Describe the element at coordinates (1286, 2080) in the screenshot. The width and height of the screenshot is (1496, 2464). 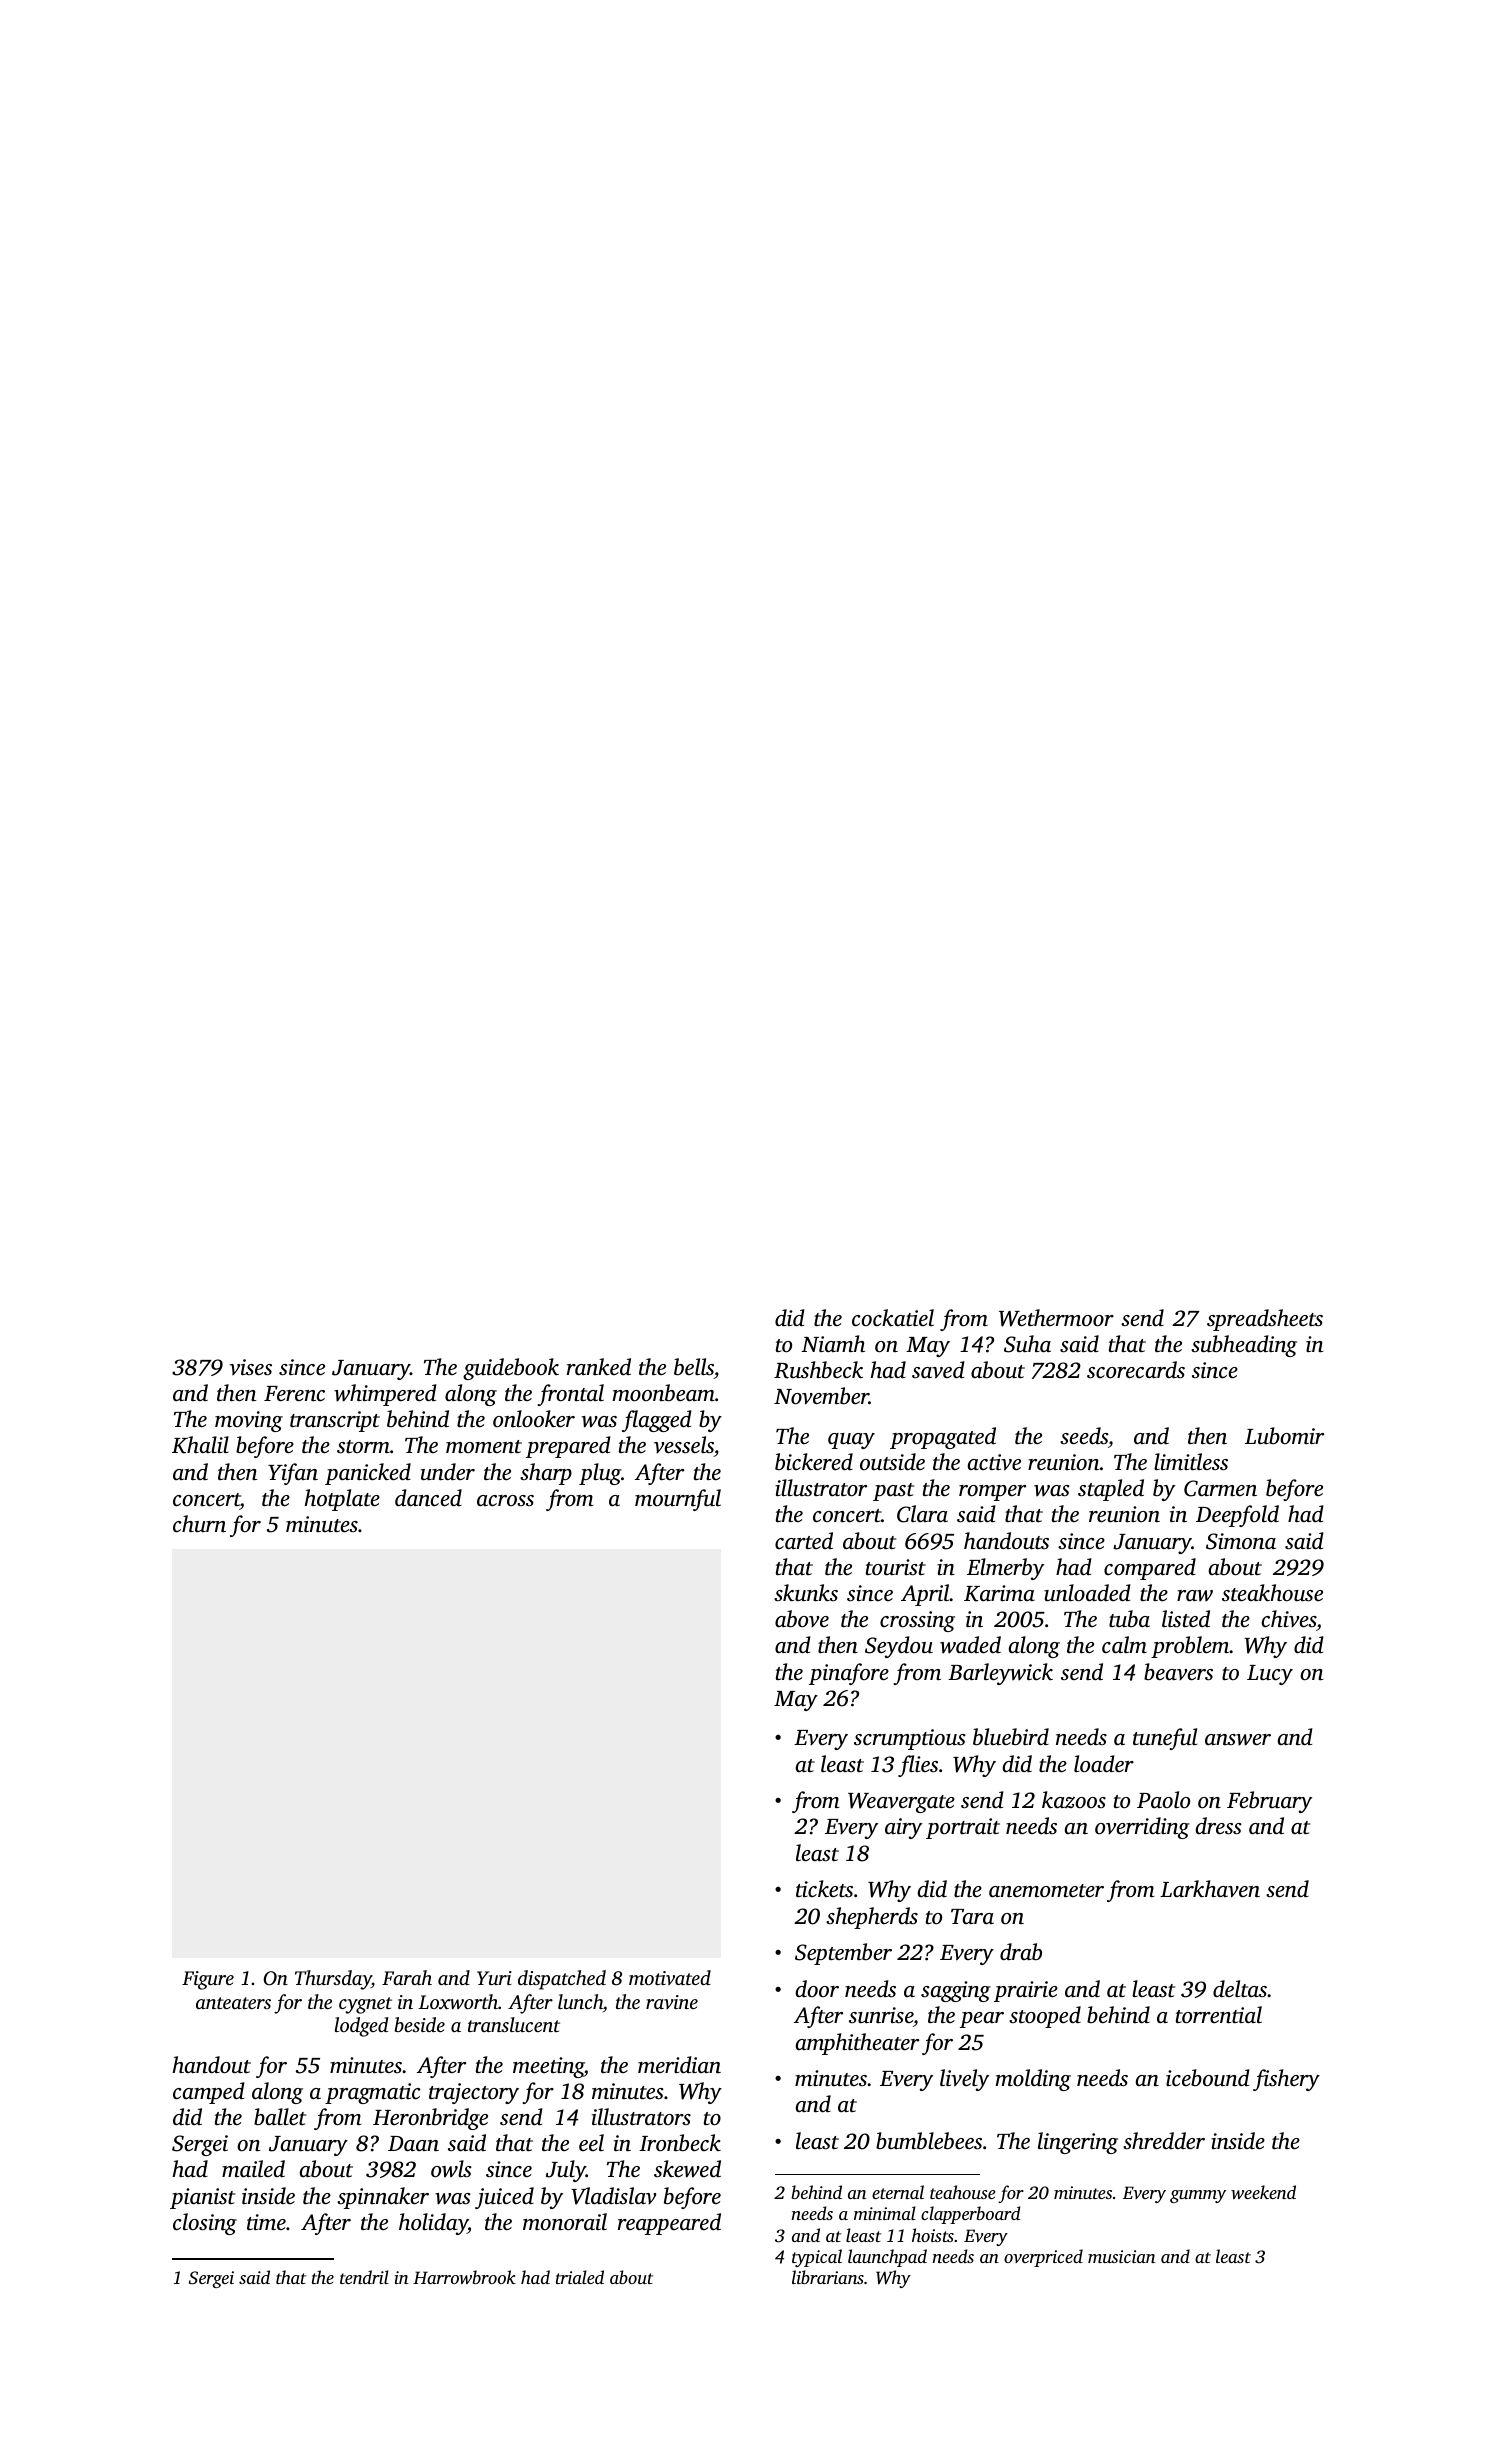
I see `fishery` at that location.
